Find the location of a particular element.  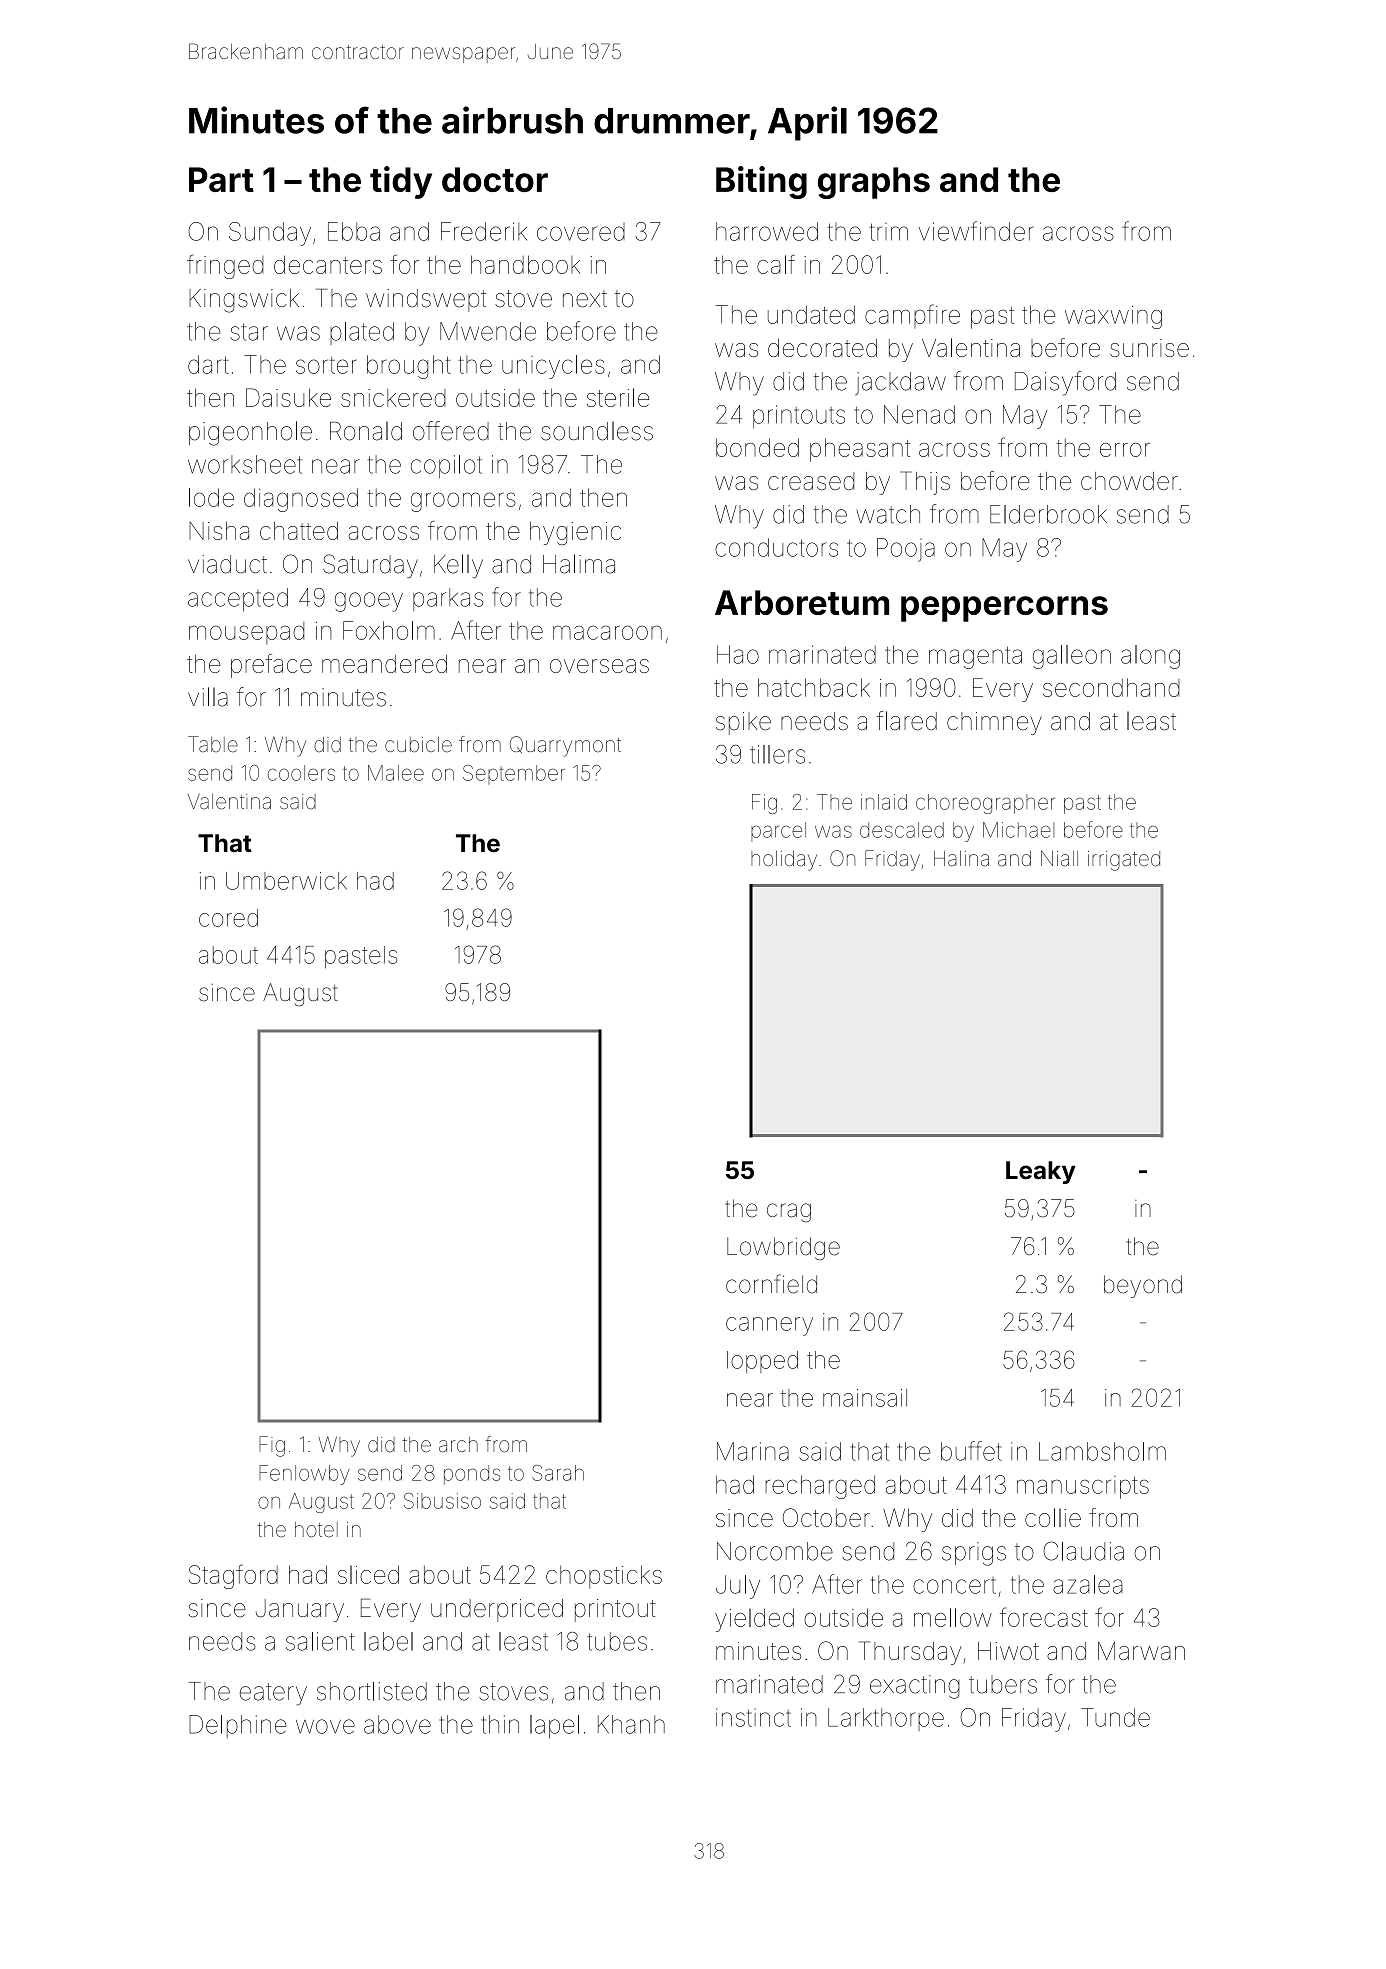

chatted is located at coordinates (299, 531).
